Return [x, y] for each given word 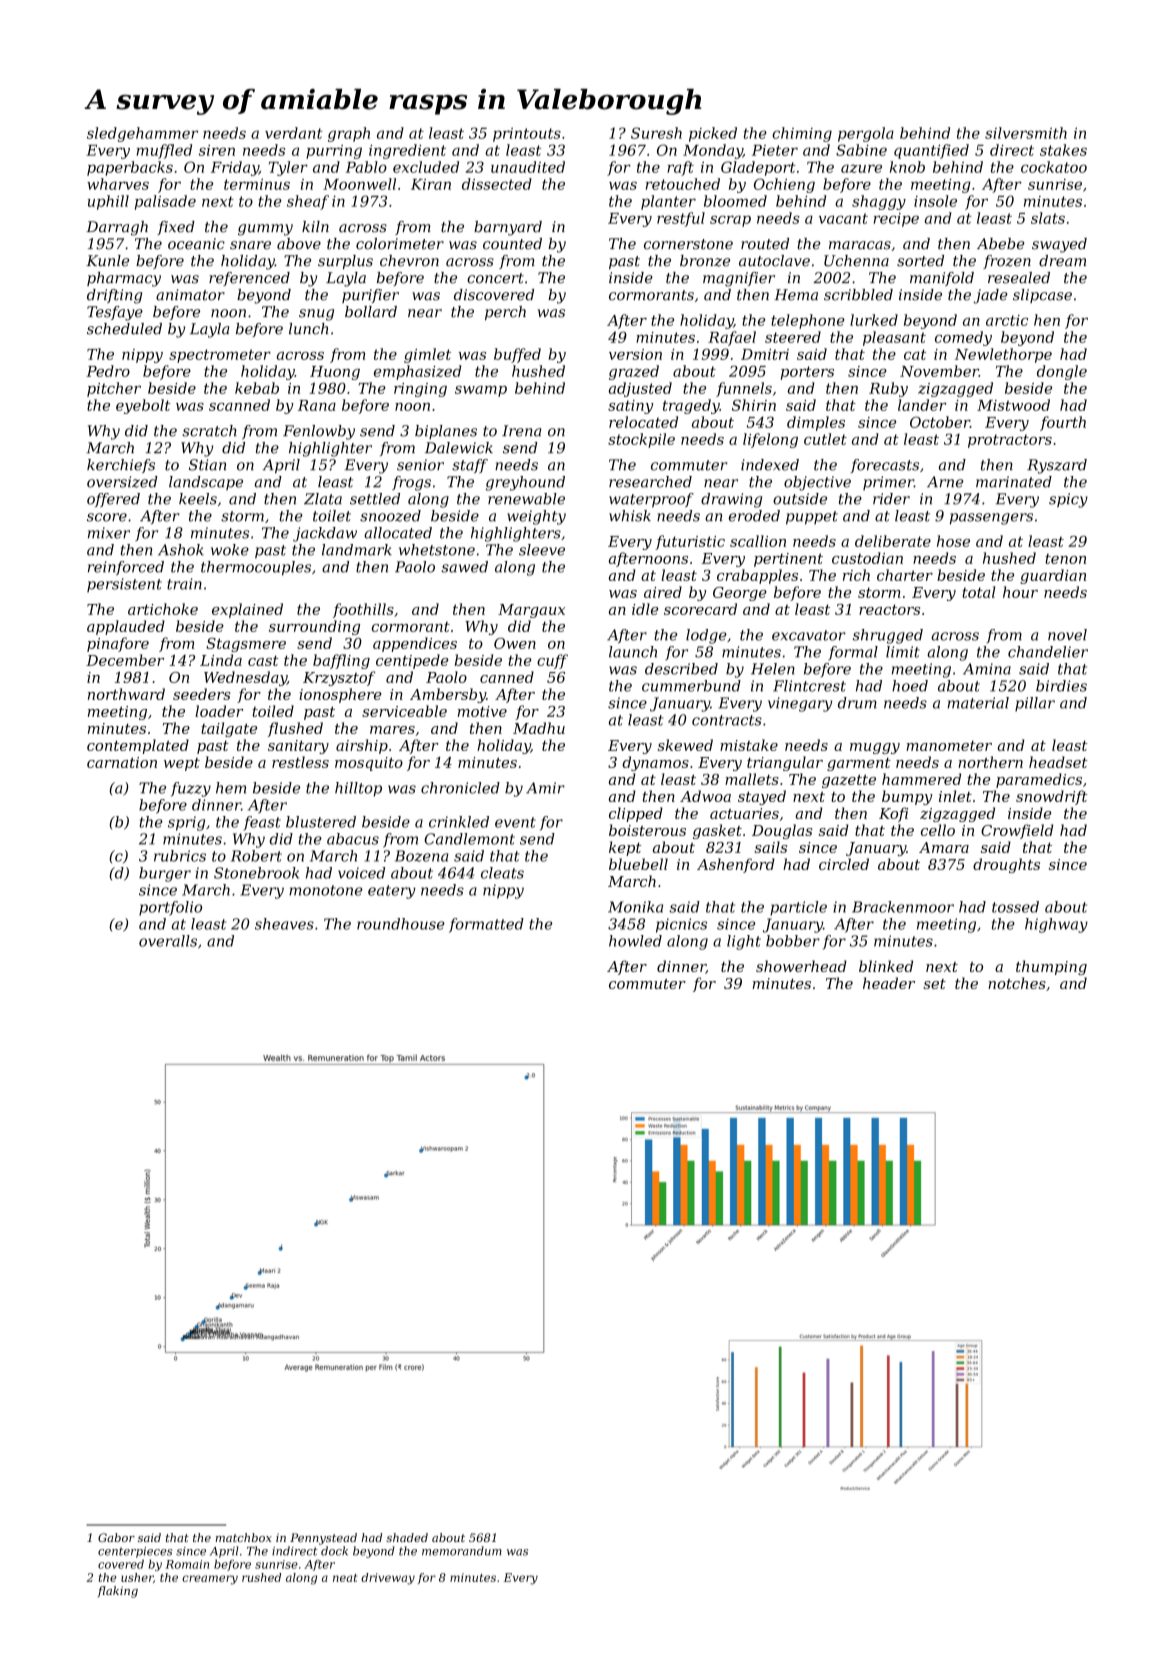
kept [625, 848]
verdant [294, 133]
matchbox [243, 1537]
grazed [634, 372]
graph [349, 134]
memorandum [462, 1551]
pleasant [894, 338]
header [889, 983]
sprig [186, 823]
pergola [866, 134]
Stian [207, 465]
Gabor [116, 1537]
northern [990, 762]
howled [635, 941]
